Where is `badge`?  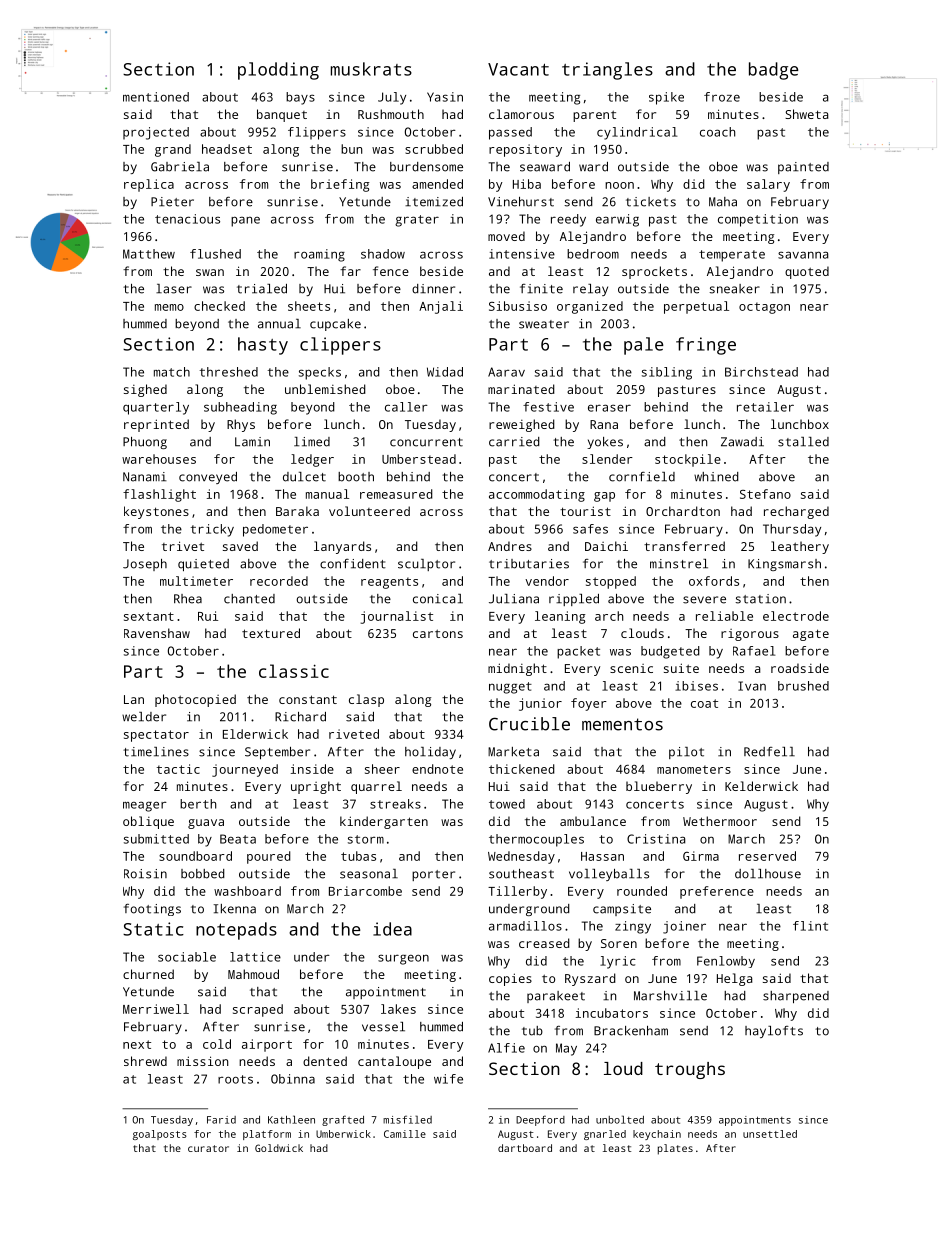 badge is located at coordinates (773, 71).
